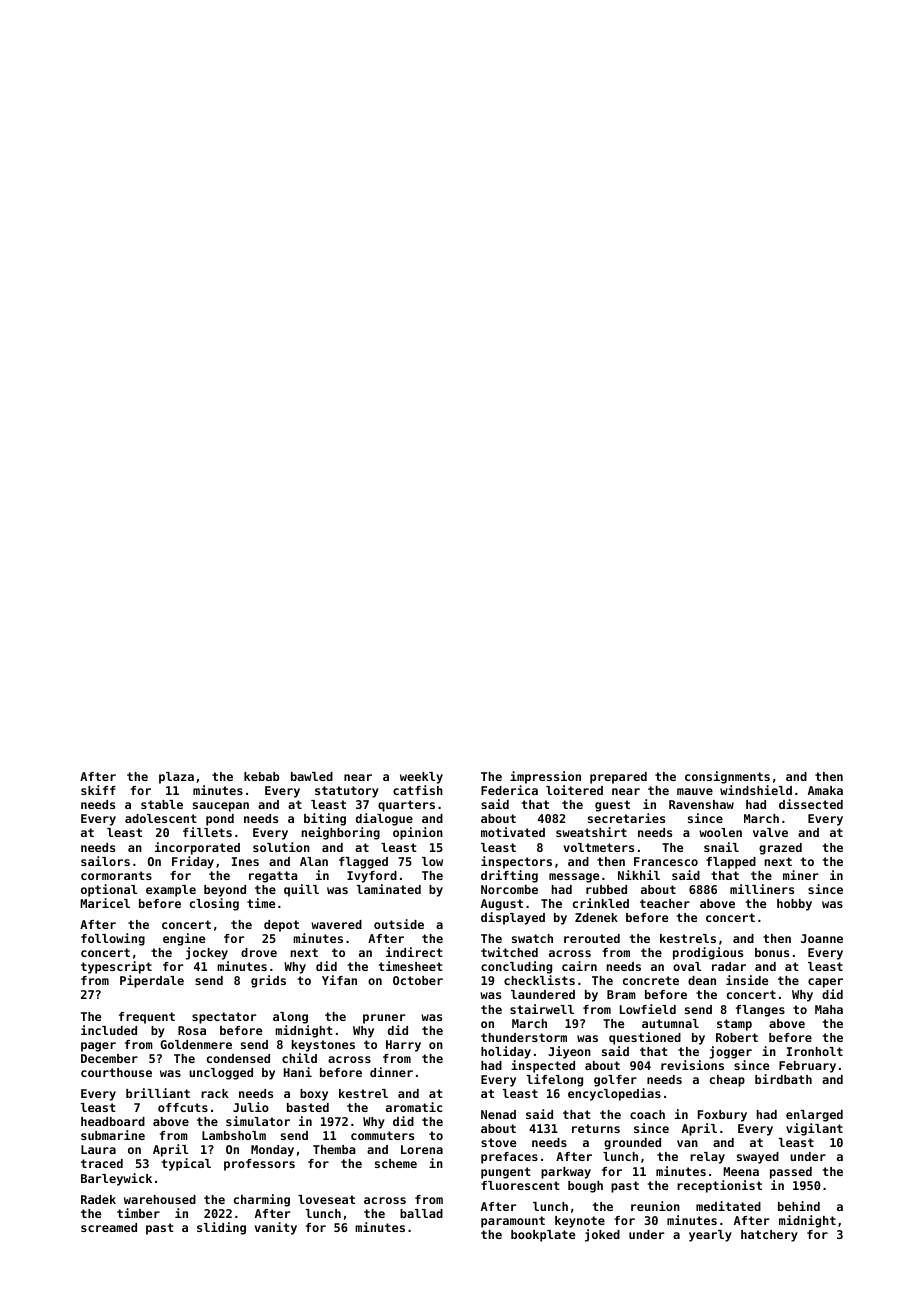  I want to click on Piperdale, so click(152, 981).
